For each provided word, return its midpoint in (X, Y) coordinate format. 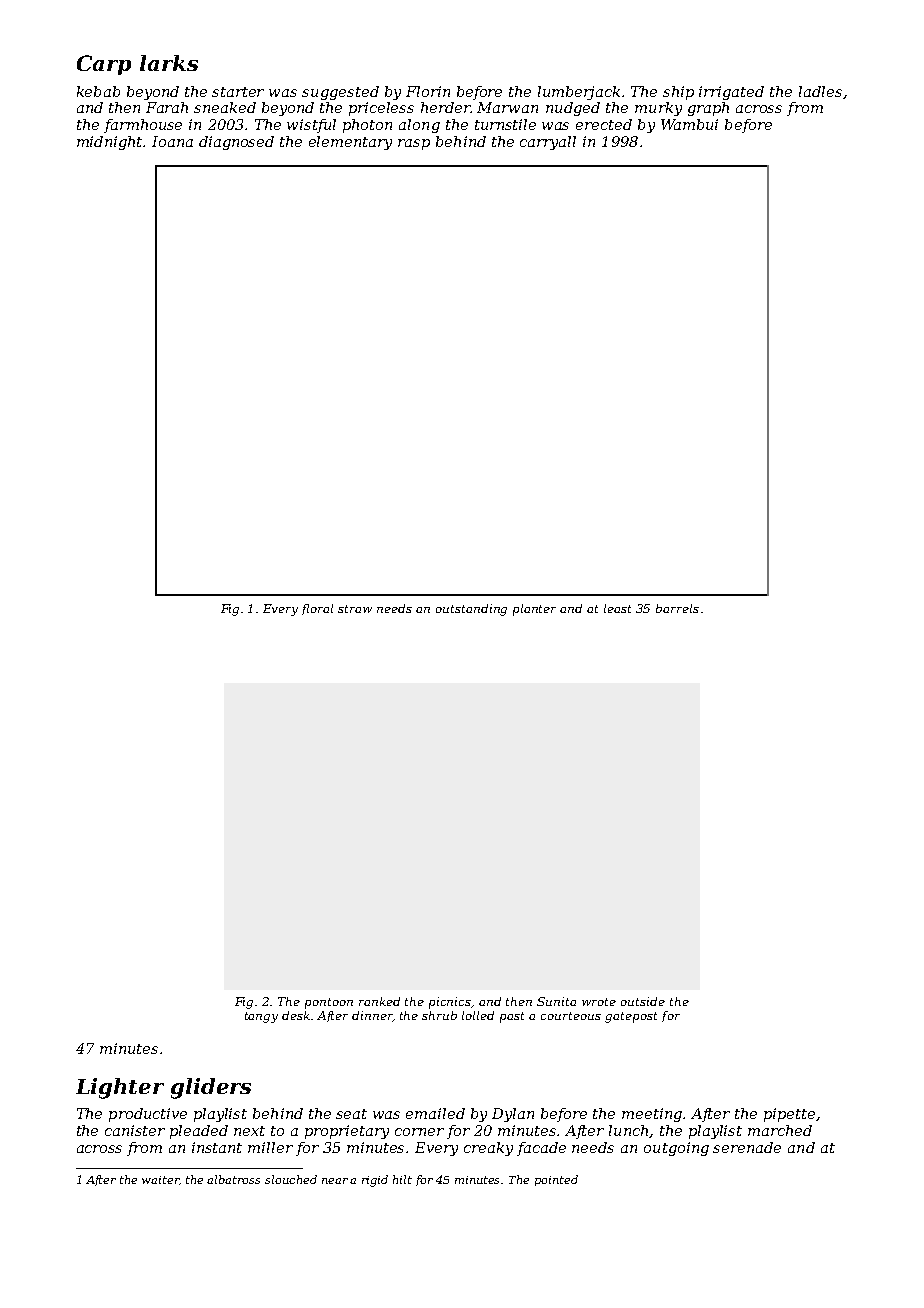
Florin (428, 91)
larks (169, 63)
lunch (629, 1131)
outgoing (676, 1149)
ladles (820, 91)
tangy (261, 1017)
